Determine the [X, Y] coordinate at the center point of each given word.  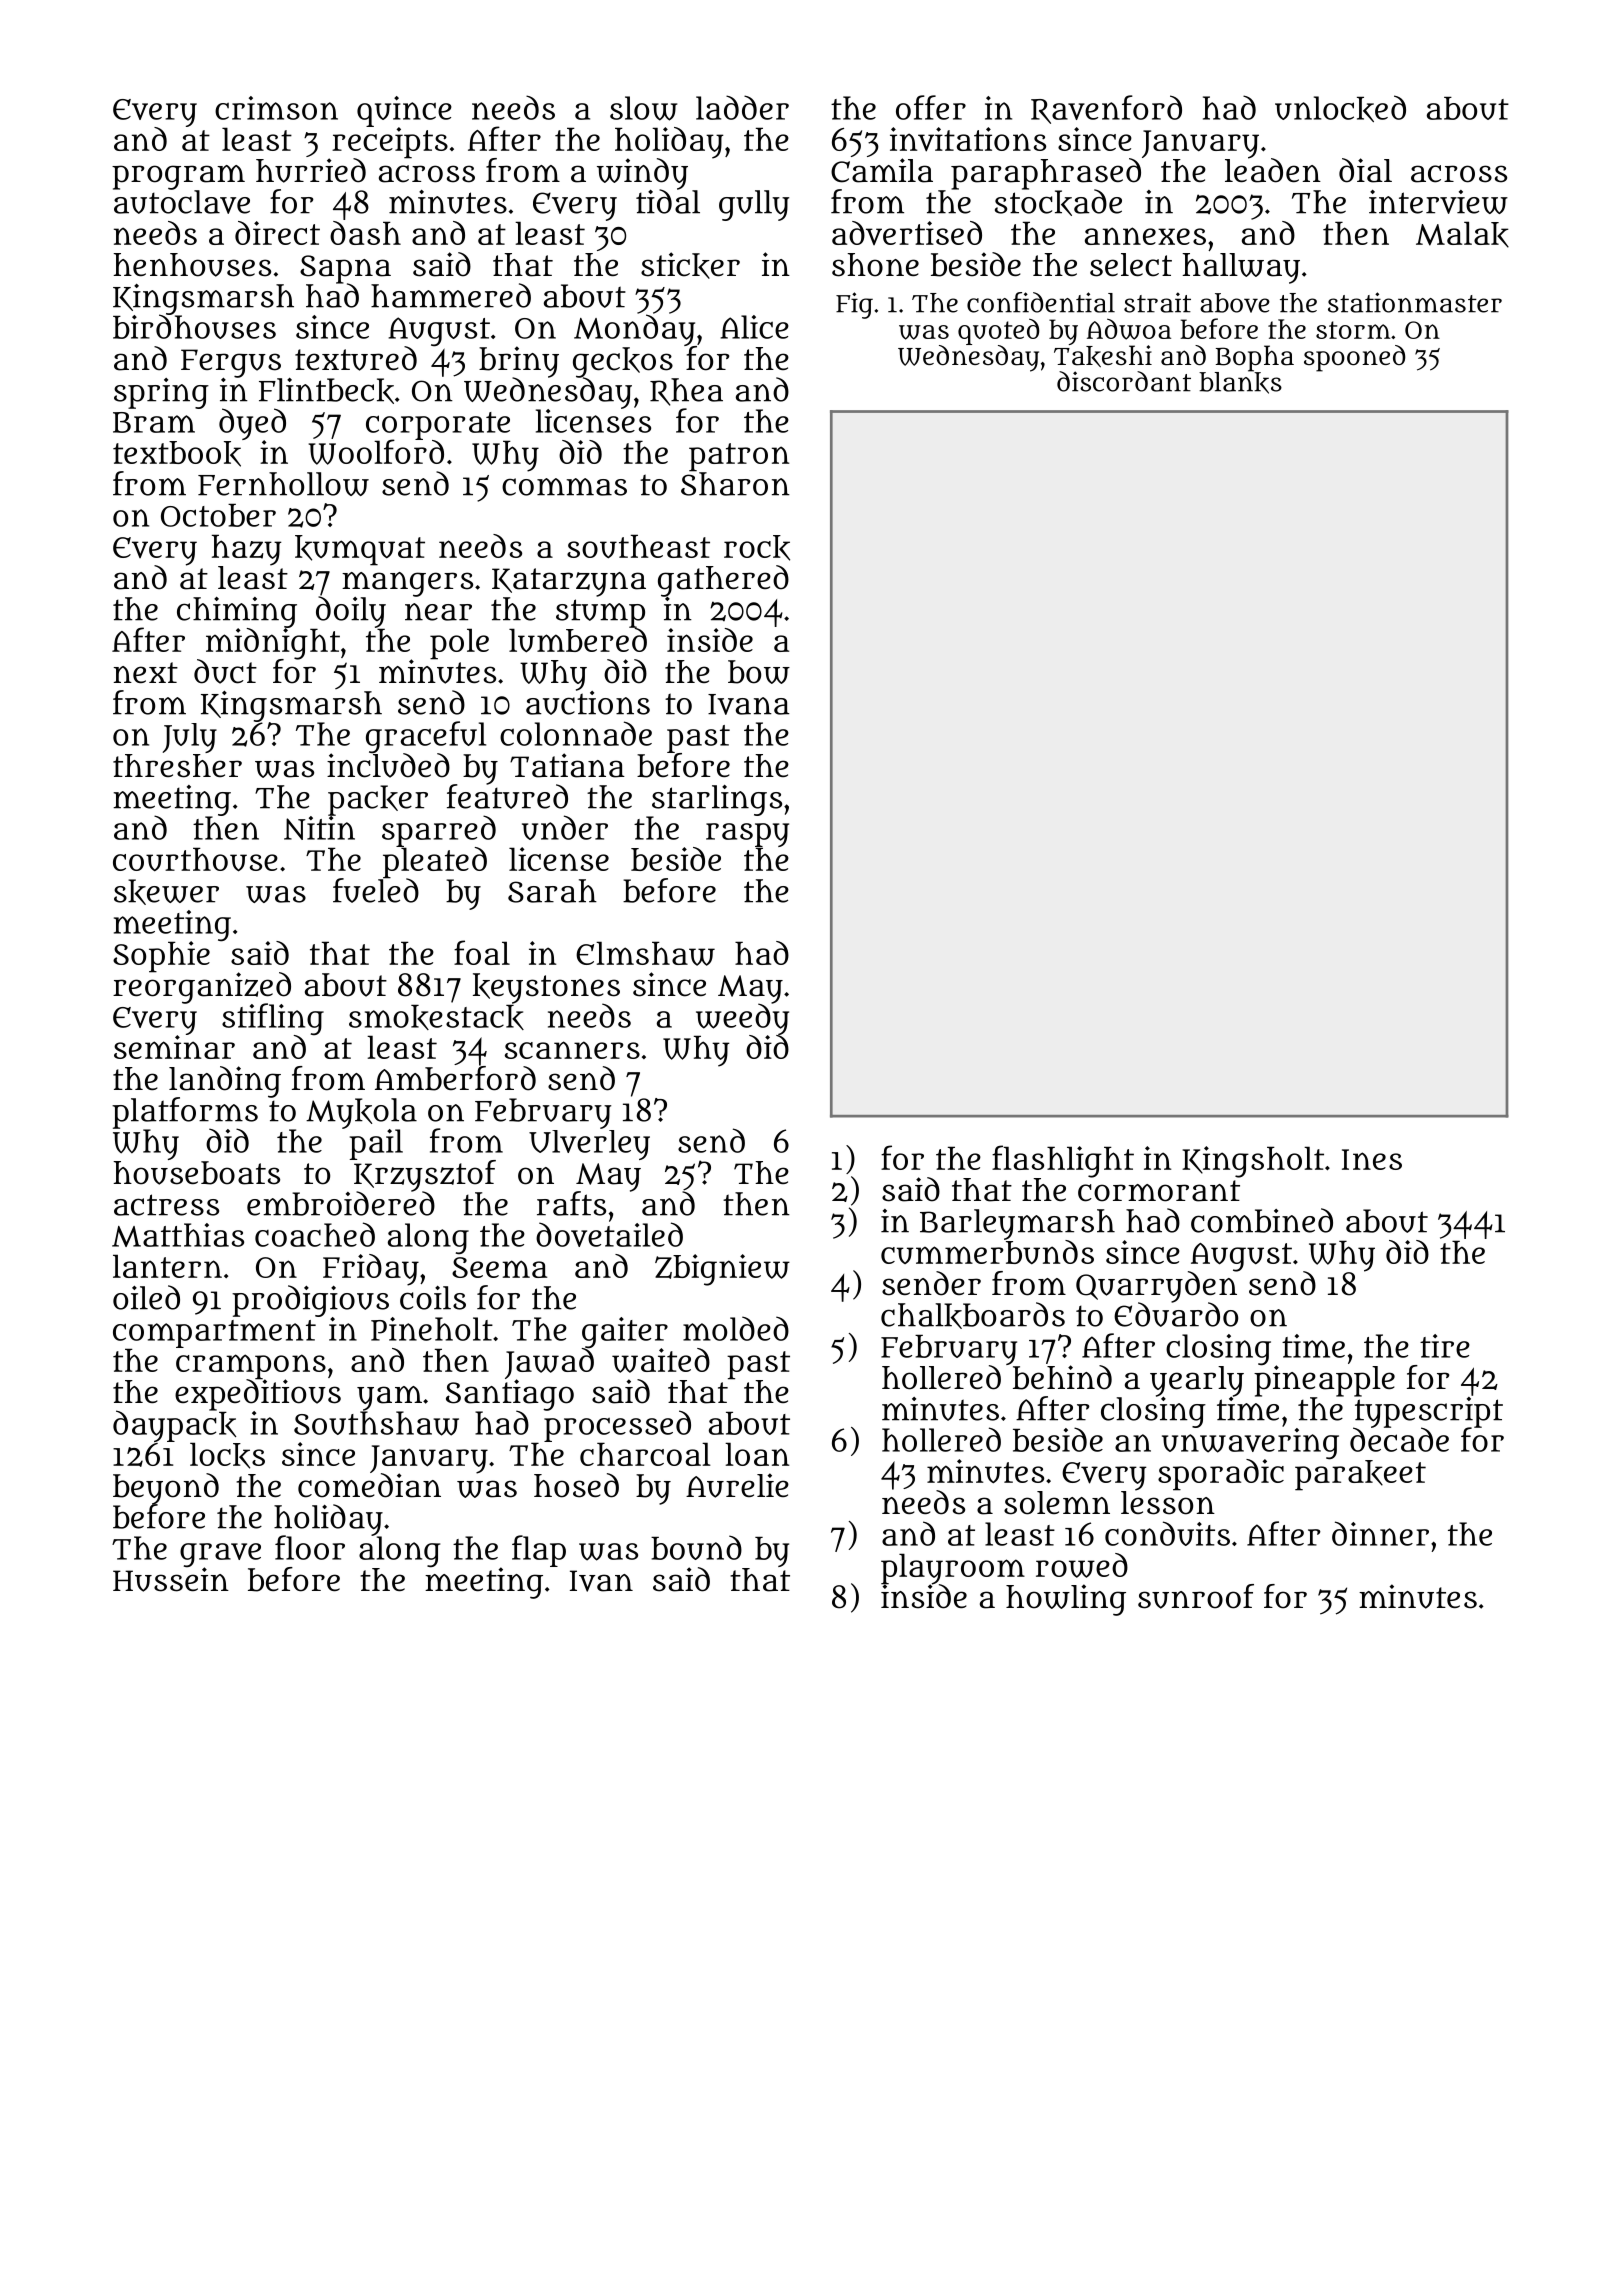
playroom [953, 1568]
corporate [438, 426]
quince [404, 111]
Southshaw [376, 1423]
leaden [1273, 170]
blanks [1240, 383]
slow [643, 108]
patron [739, 457]
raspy [747, 835]
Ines [1372, 1159]
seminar [174, 1047]
